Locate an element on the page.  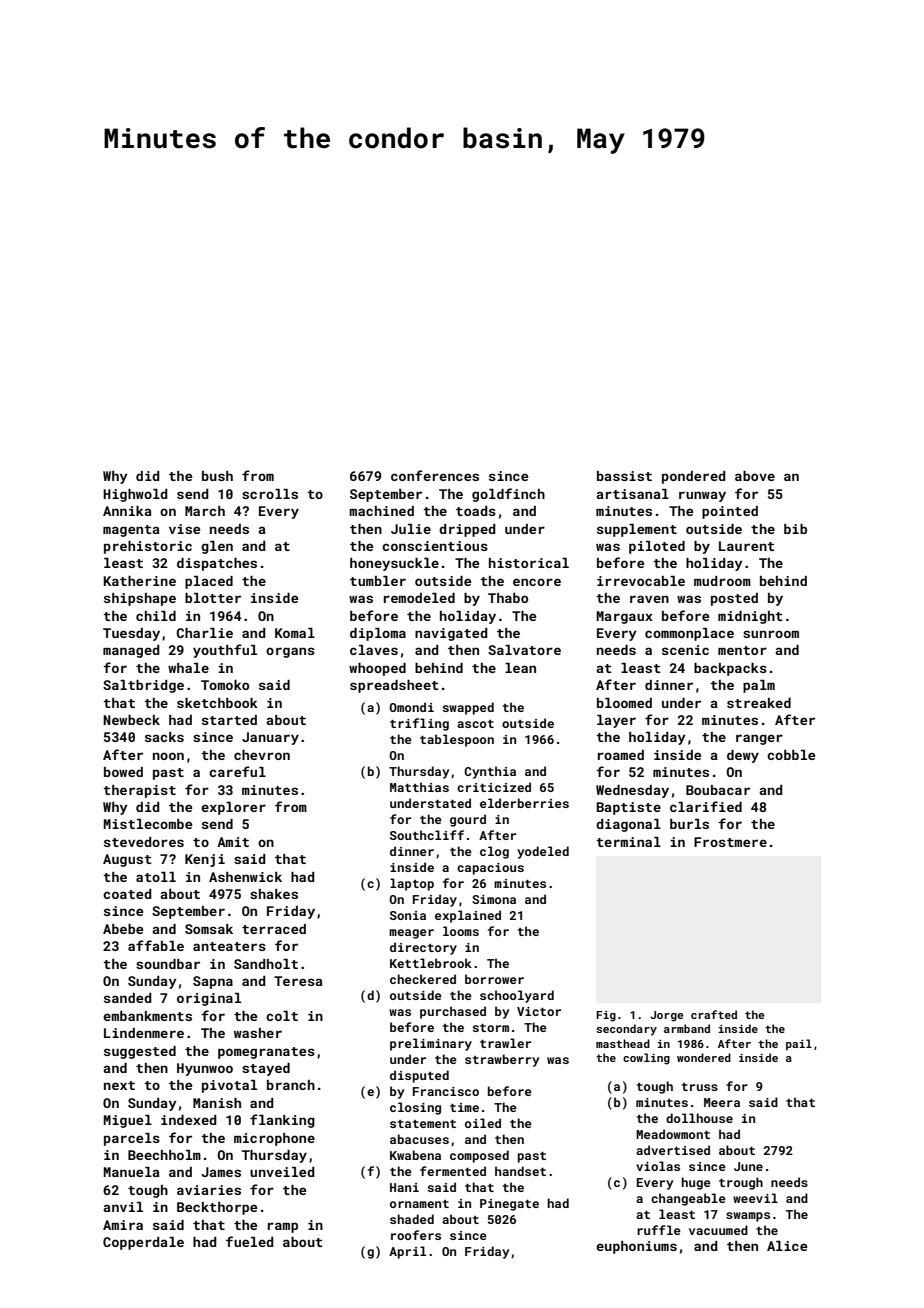
microphone is located at coordinates (274, 1139).
